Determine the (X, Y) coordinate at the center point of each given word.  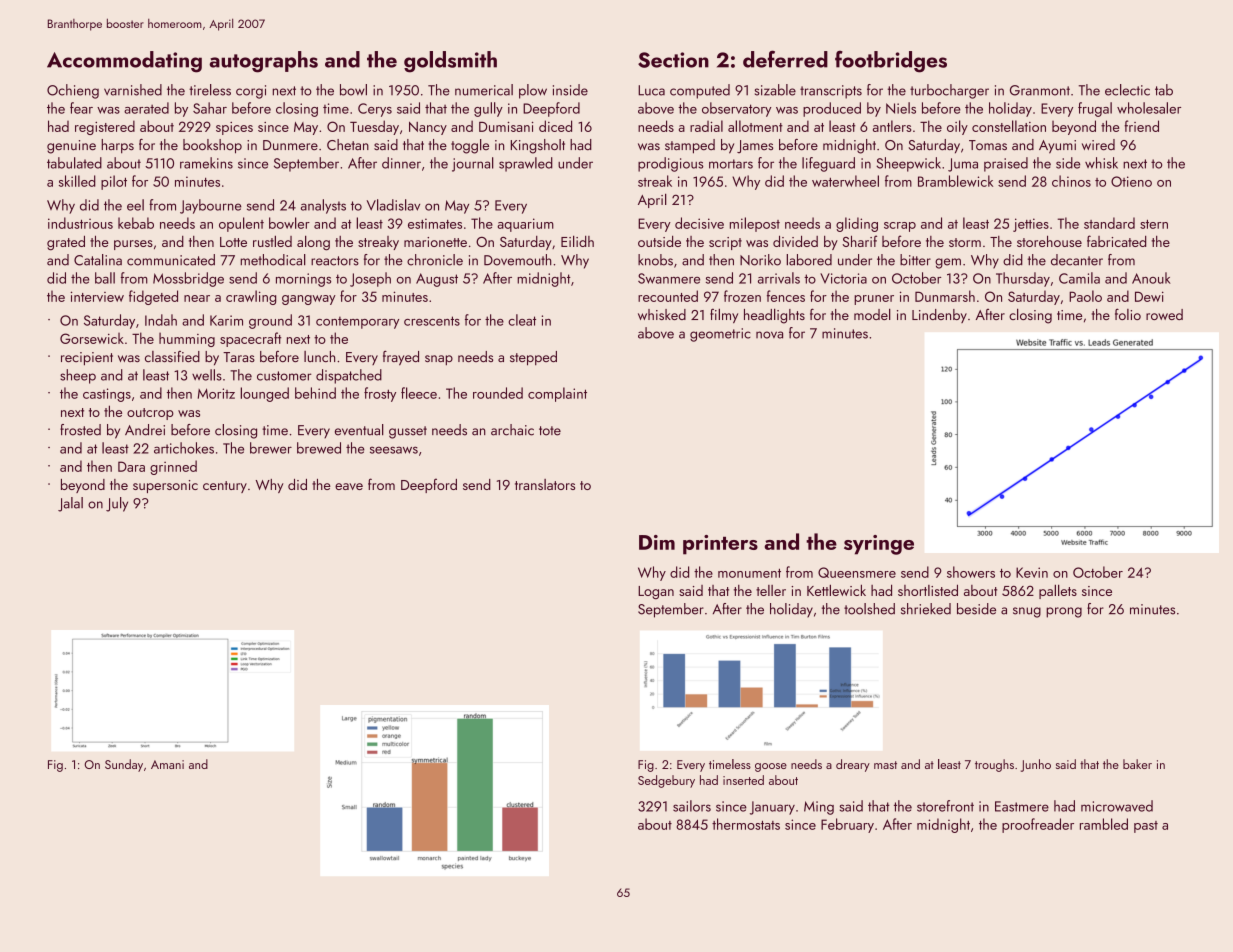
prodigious (671, 164)
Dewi (1149, 296)
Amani (167, 764)
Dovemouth (517, 260)
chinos (1071, 181)
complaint (557, 394)
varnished (133, 90)
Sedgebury (666, 781)
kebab (136, 223)
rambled (1104, 824)
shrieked (926, 609)
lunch (319, 356)
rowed (1164, 314)
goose (771, 767)
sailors (692, 806)
